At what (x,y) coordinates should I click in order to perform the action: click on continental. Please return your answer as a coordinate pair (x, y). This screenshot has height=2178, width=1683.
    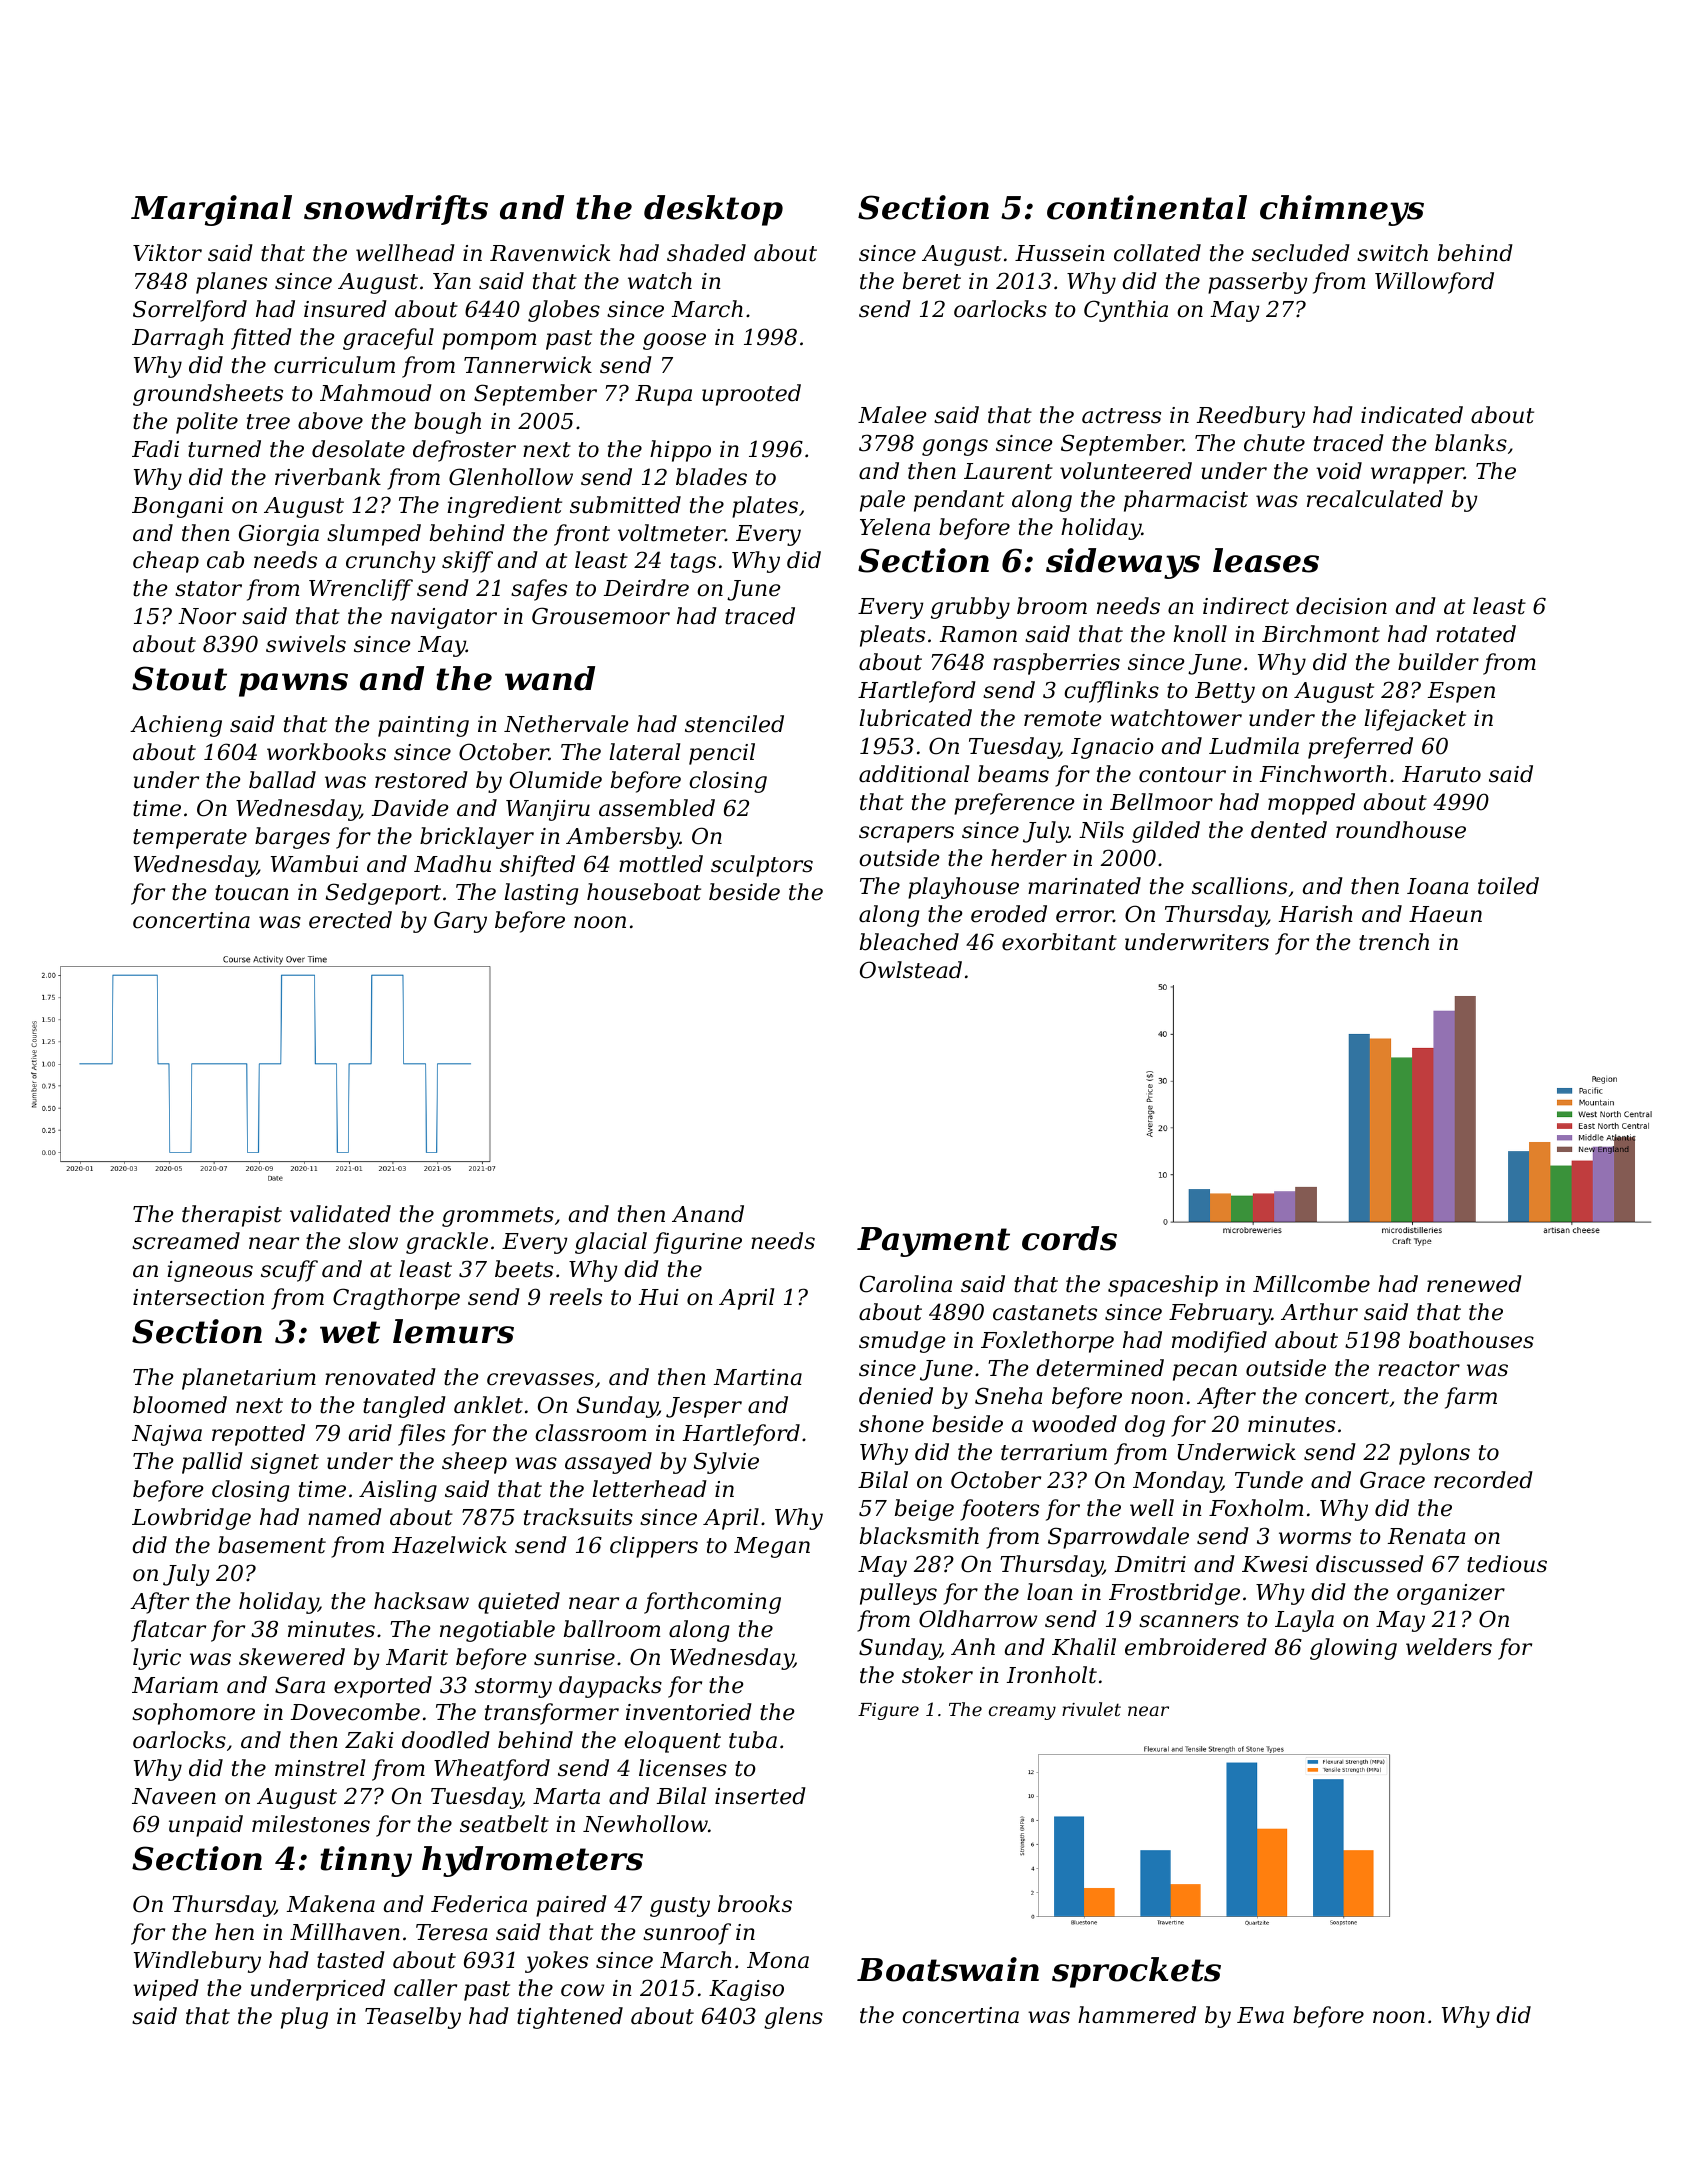
    Looking at the image, I should click on (1147, 207).
